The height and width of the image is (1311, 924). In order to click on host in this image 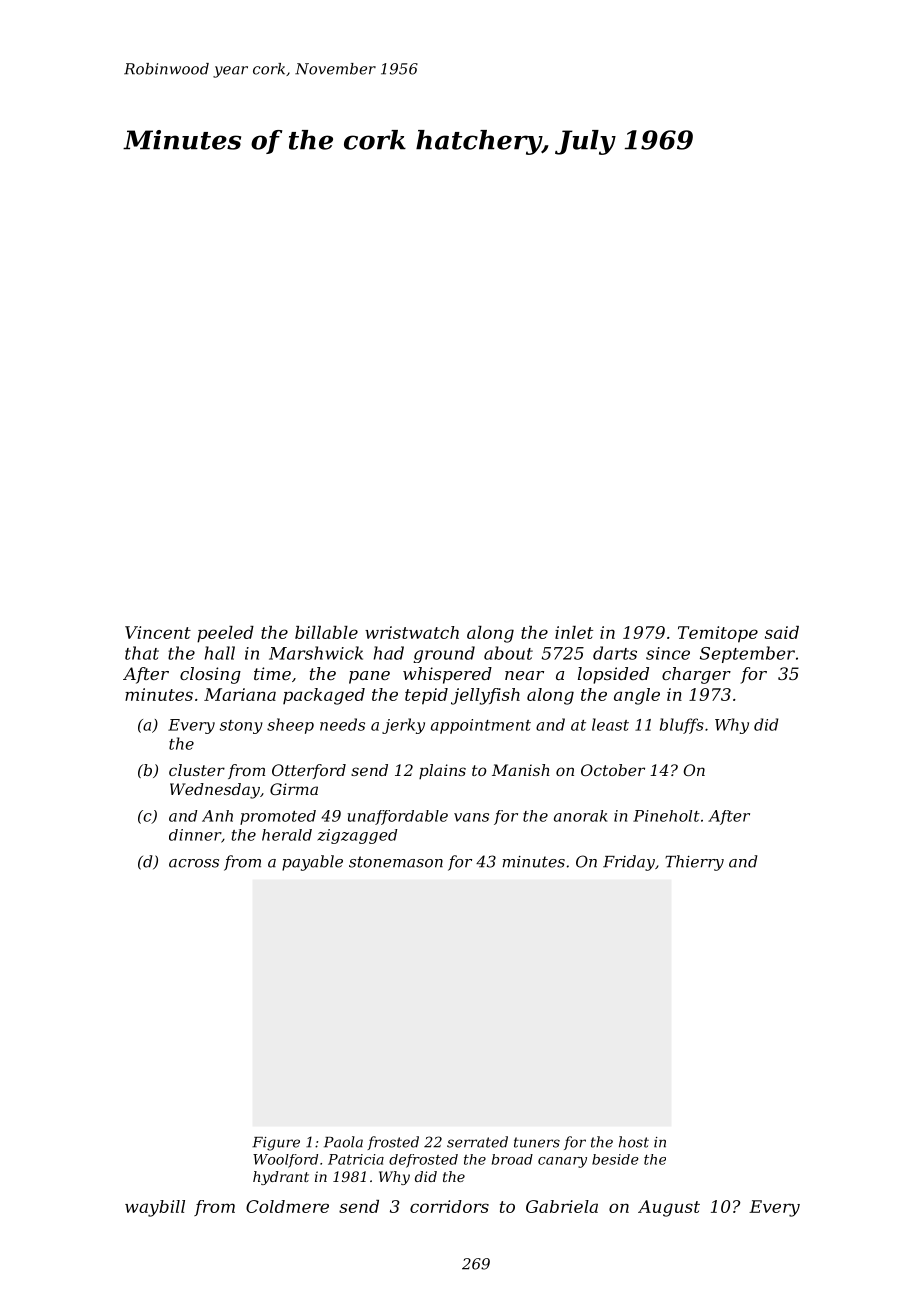, I will do `click(634, 1142)`.
